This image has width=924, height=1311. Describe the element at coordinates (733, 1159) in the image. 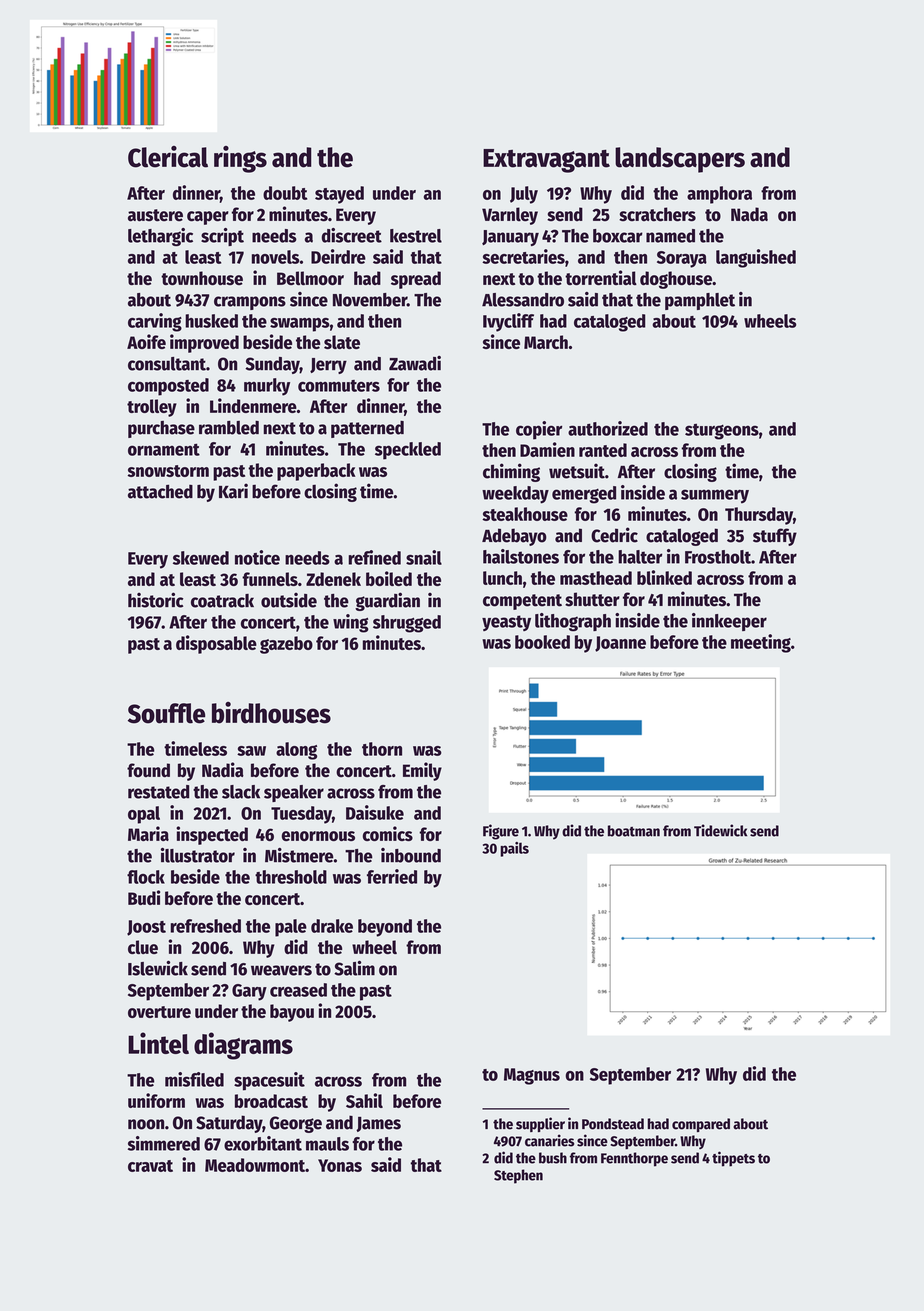

I see `tippets` at that location.
